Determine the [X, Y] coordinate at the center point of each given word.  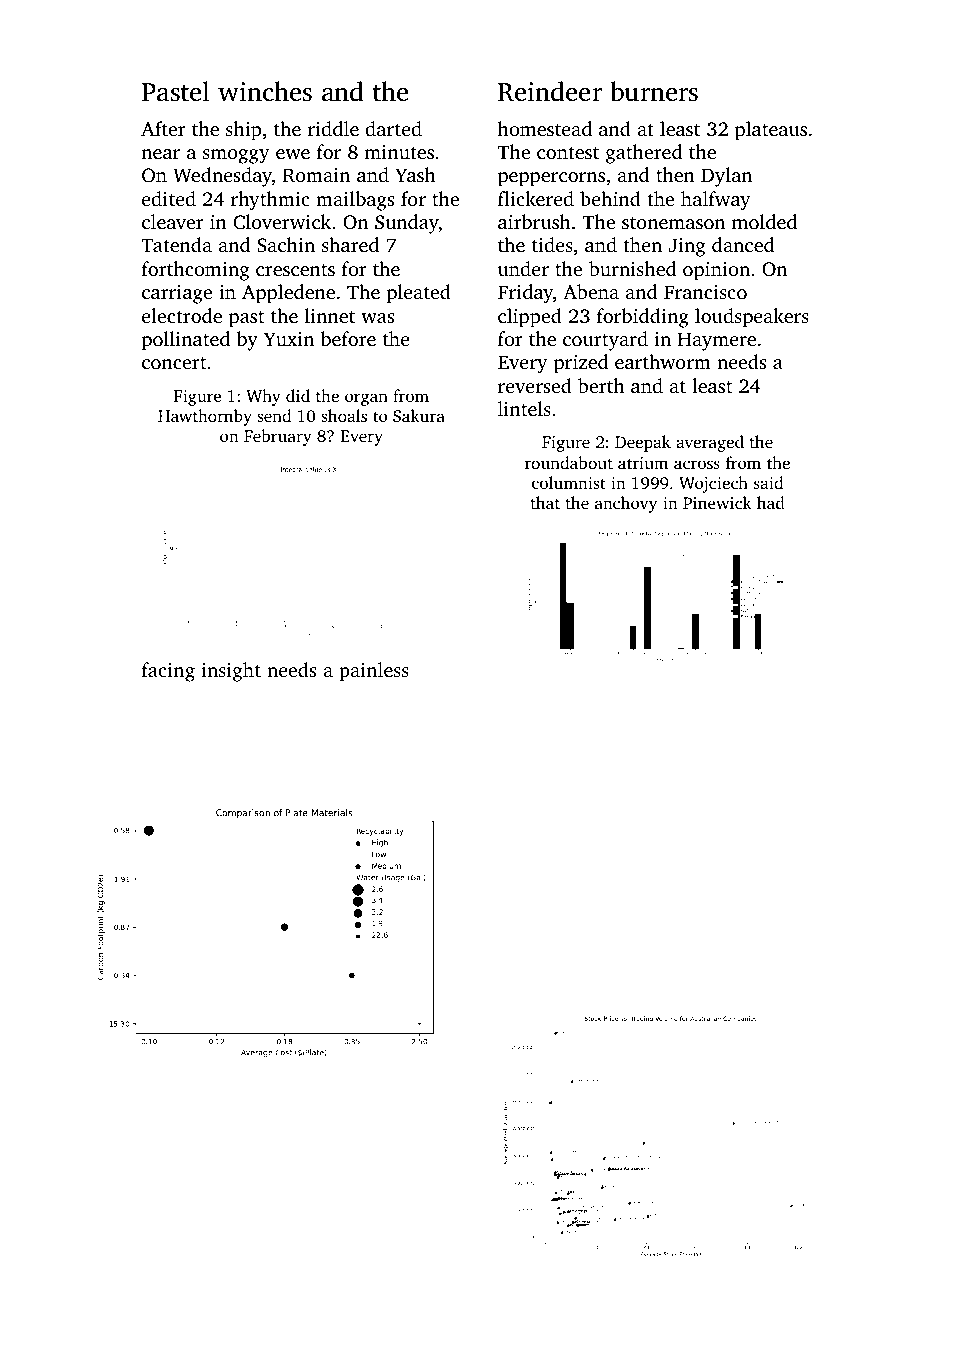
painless [374, 672]
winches [265, 91]
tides [552, 244]
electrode [182, 315]
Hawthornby [205, 417]
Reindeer [550, 91]
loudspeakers [752, 318]
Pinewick [717, 502]
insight [231, 672]
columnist [569, 482]
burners [654, 91]
